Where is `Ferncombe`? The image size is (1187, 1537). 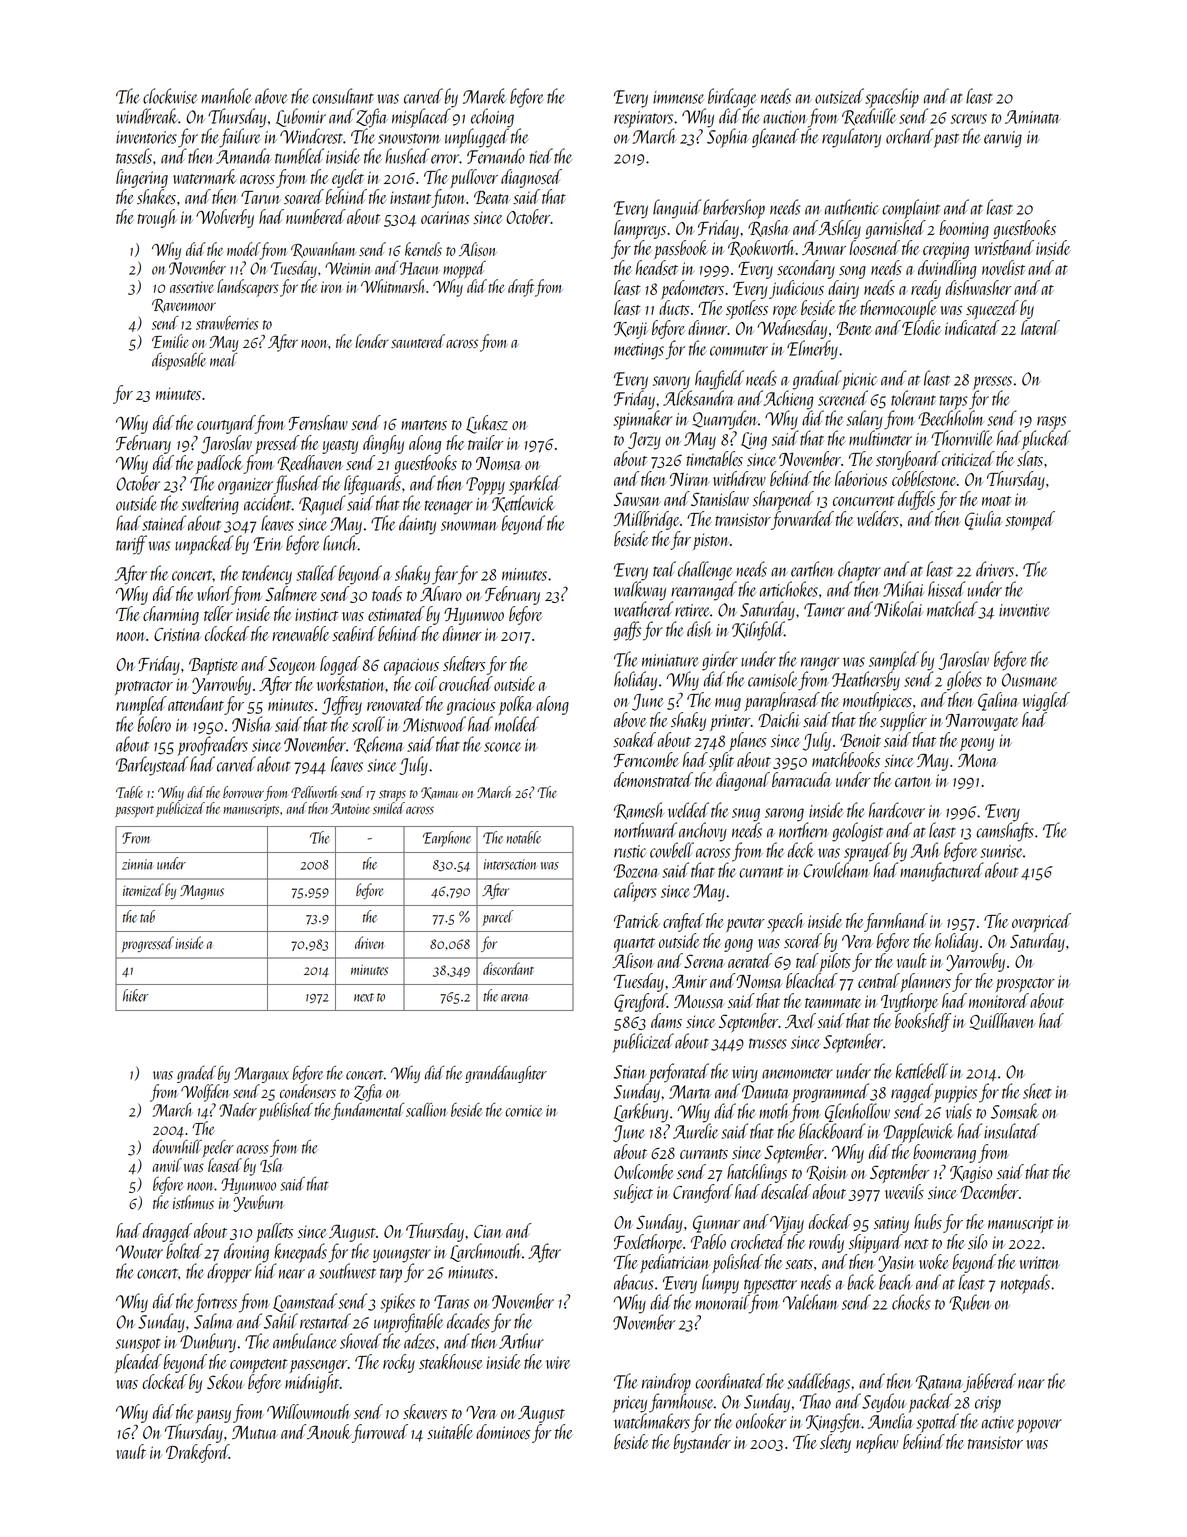
Ferncombe is located at coordinates (646, 759).
